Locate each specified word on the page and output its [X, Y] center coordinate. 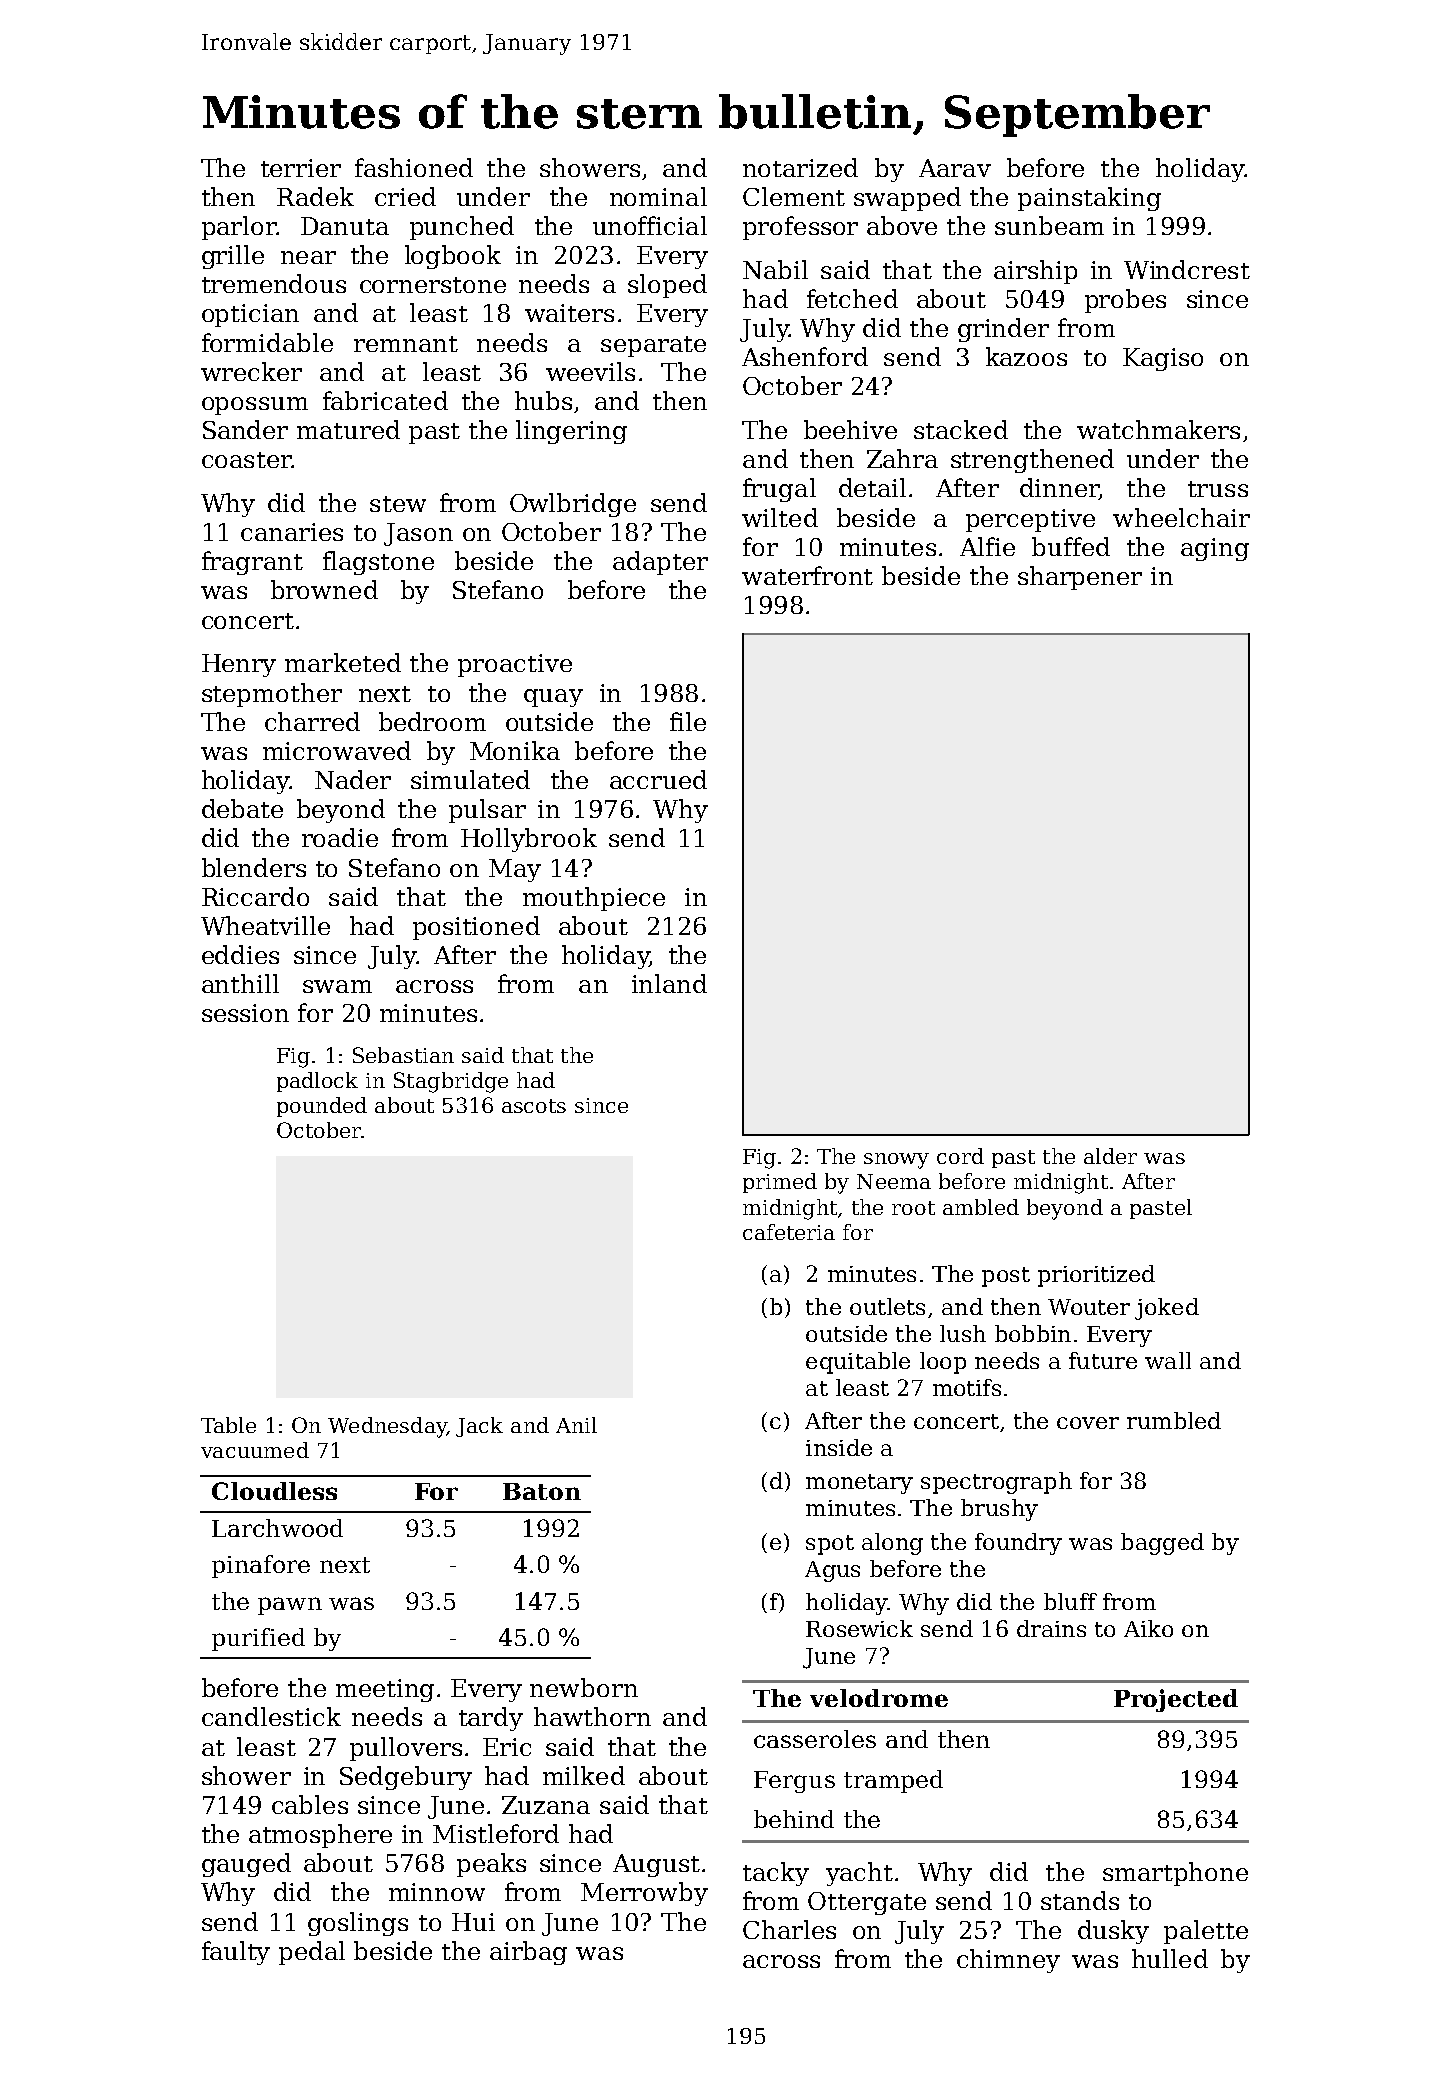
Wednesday [387, 1427]
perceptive [1030, 520]
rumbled [1174, 1420]
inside [839, 1447]
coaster [246, 460]
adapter [660, 563]
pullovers [406, 1749]
